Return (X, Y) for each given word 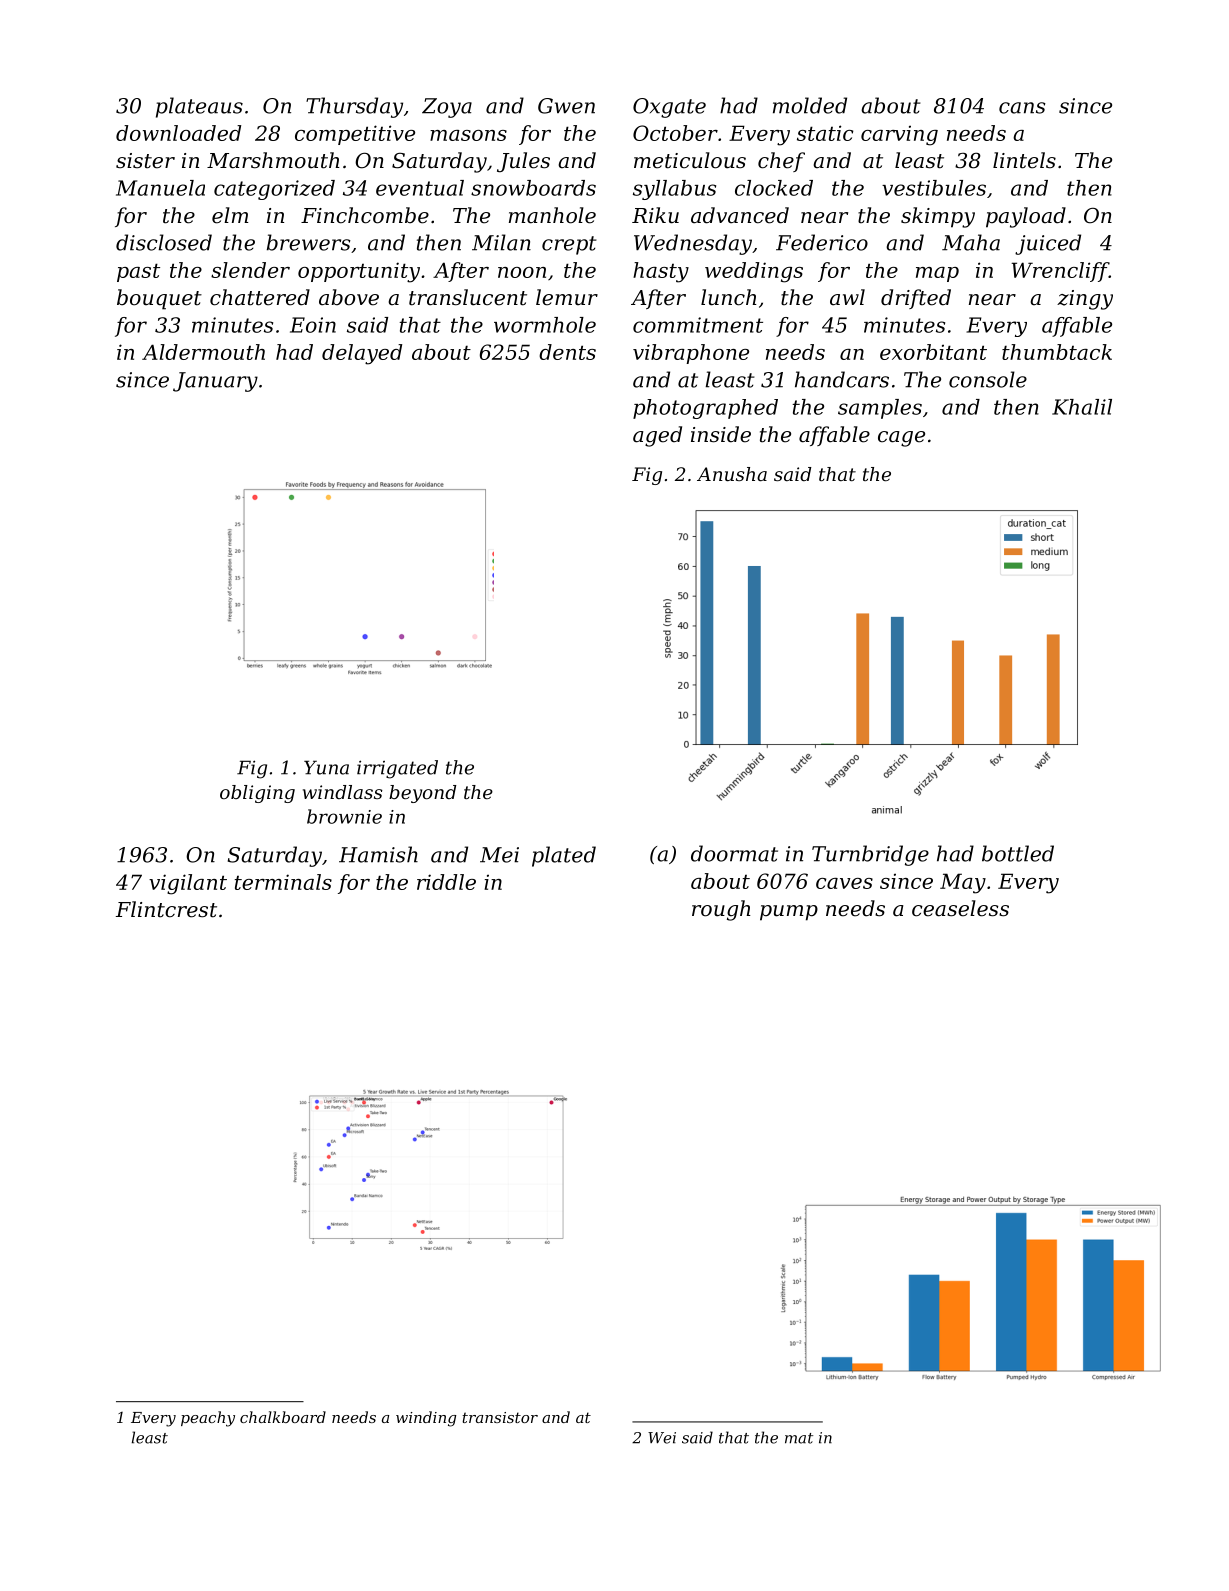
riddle (446, 882)
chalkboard (283, 1417)
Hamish (378, 854)
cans (1022, 108)
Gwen (566, 106)
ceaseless (960, 908)
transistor (500, 1417)
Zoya (447, 108)
